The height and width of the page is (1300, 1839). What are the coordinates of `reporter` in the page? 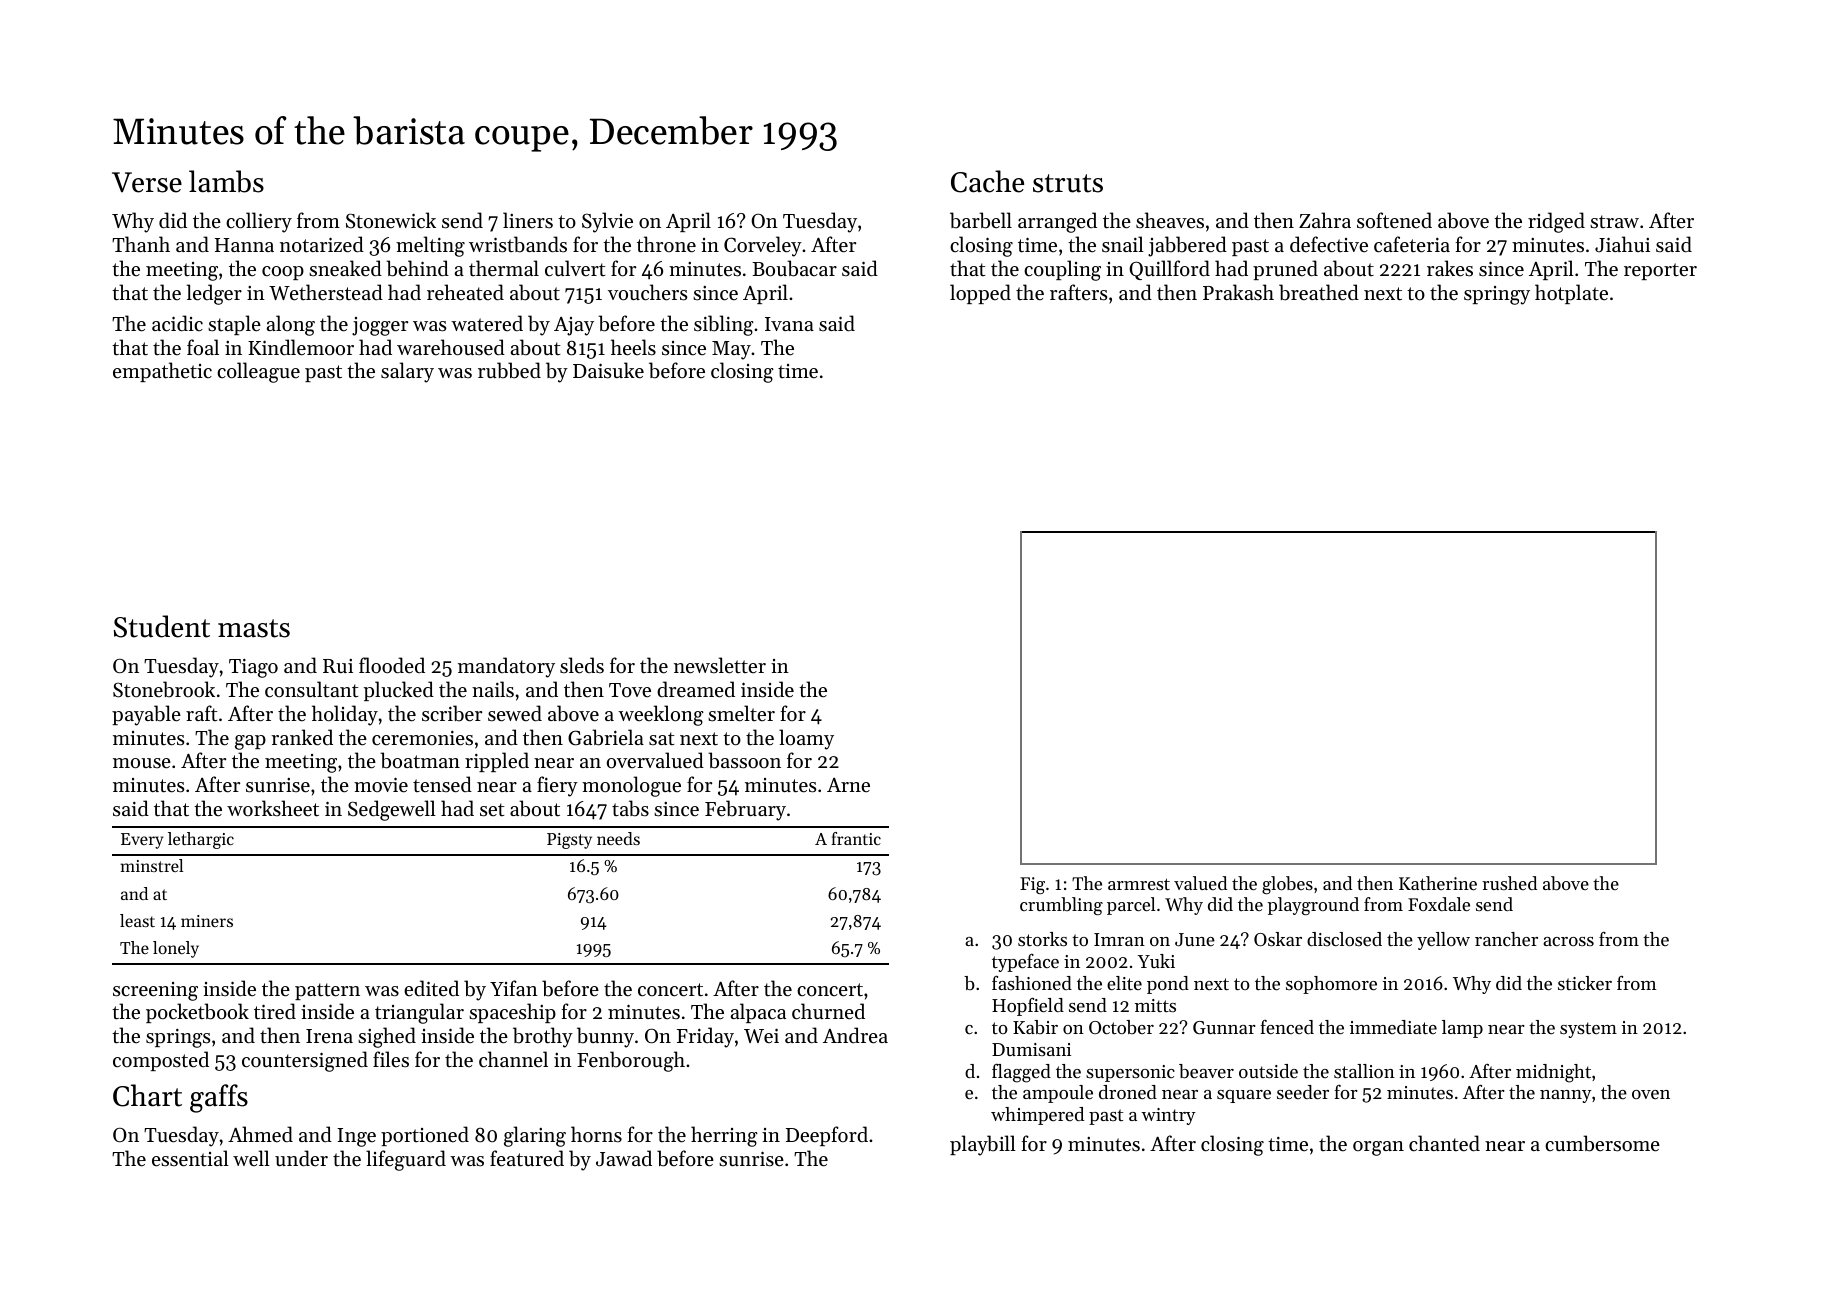 It's located at (1660, 271).
